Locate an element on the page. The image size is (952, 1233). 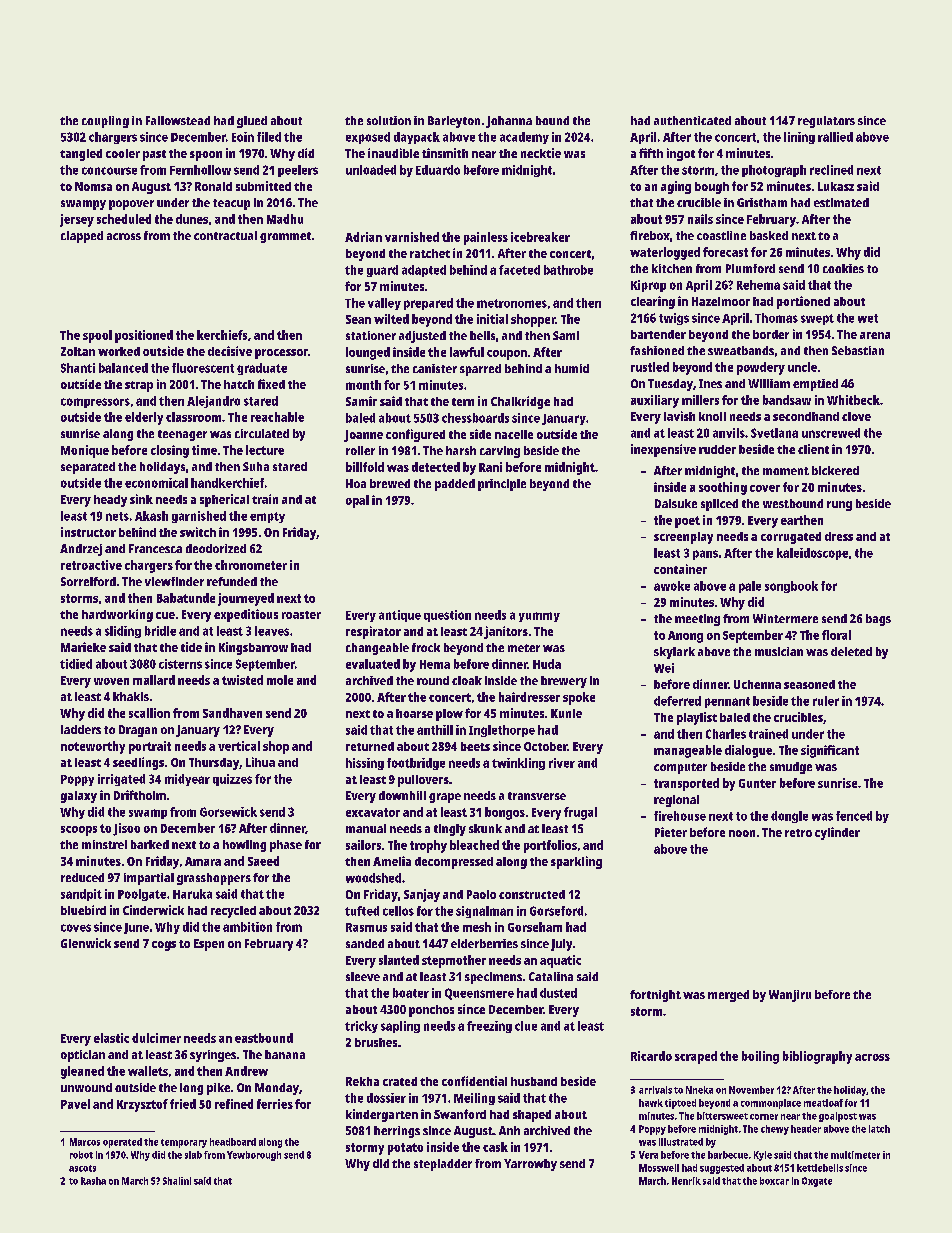
Fallowstead is located at coordinates (178, 120).
